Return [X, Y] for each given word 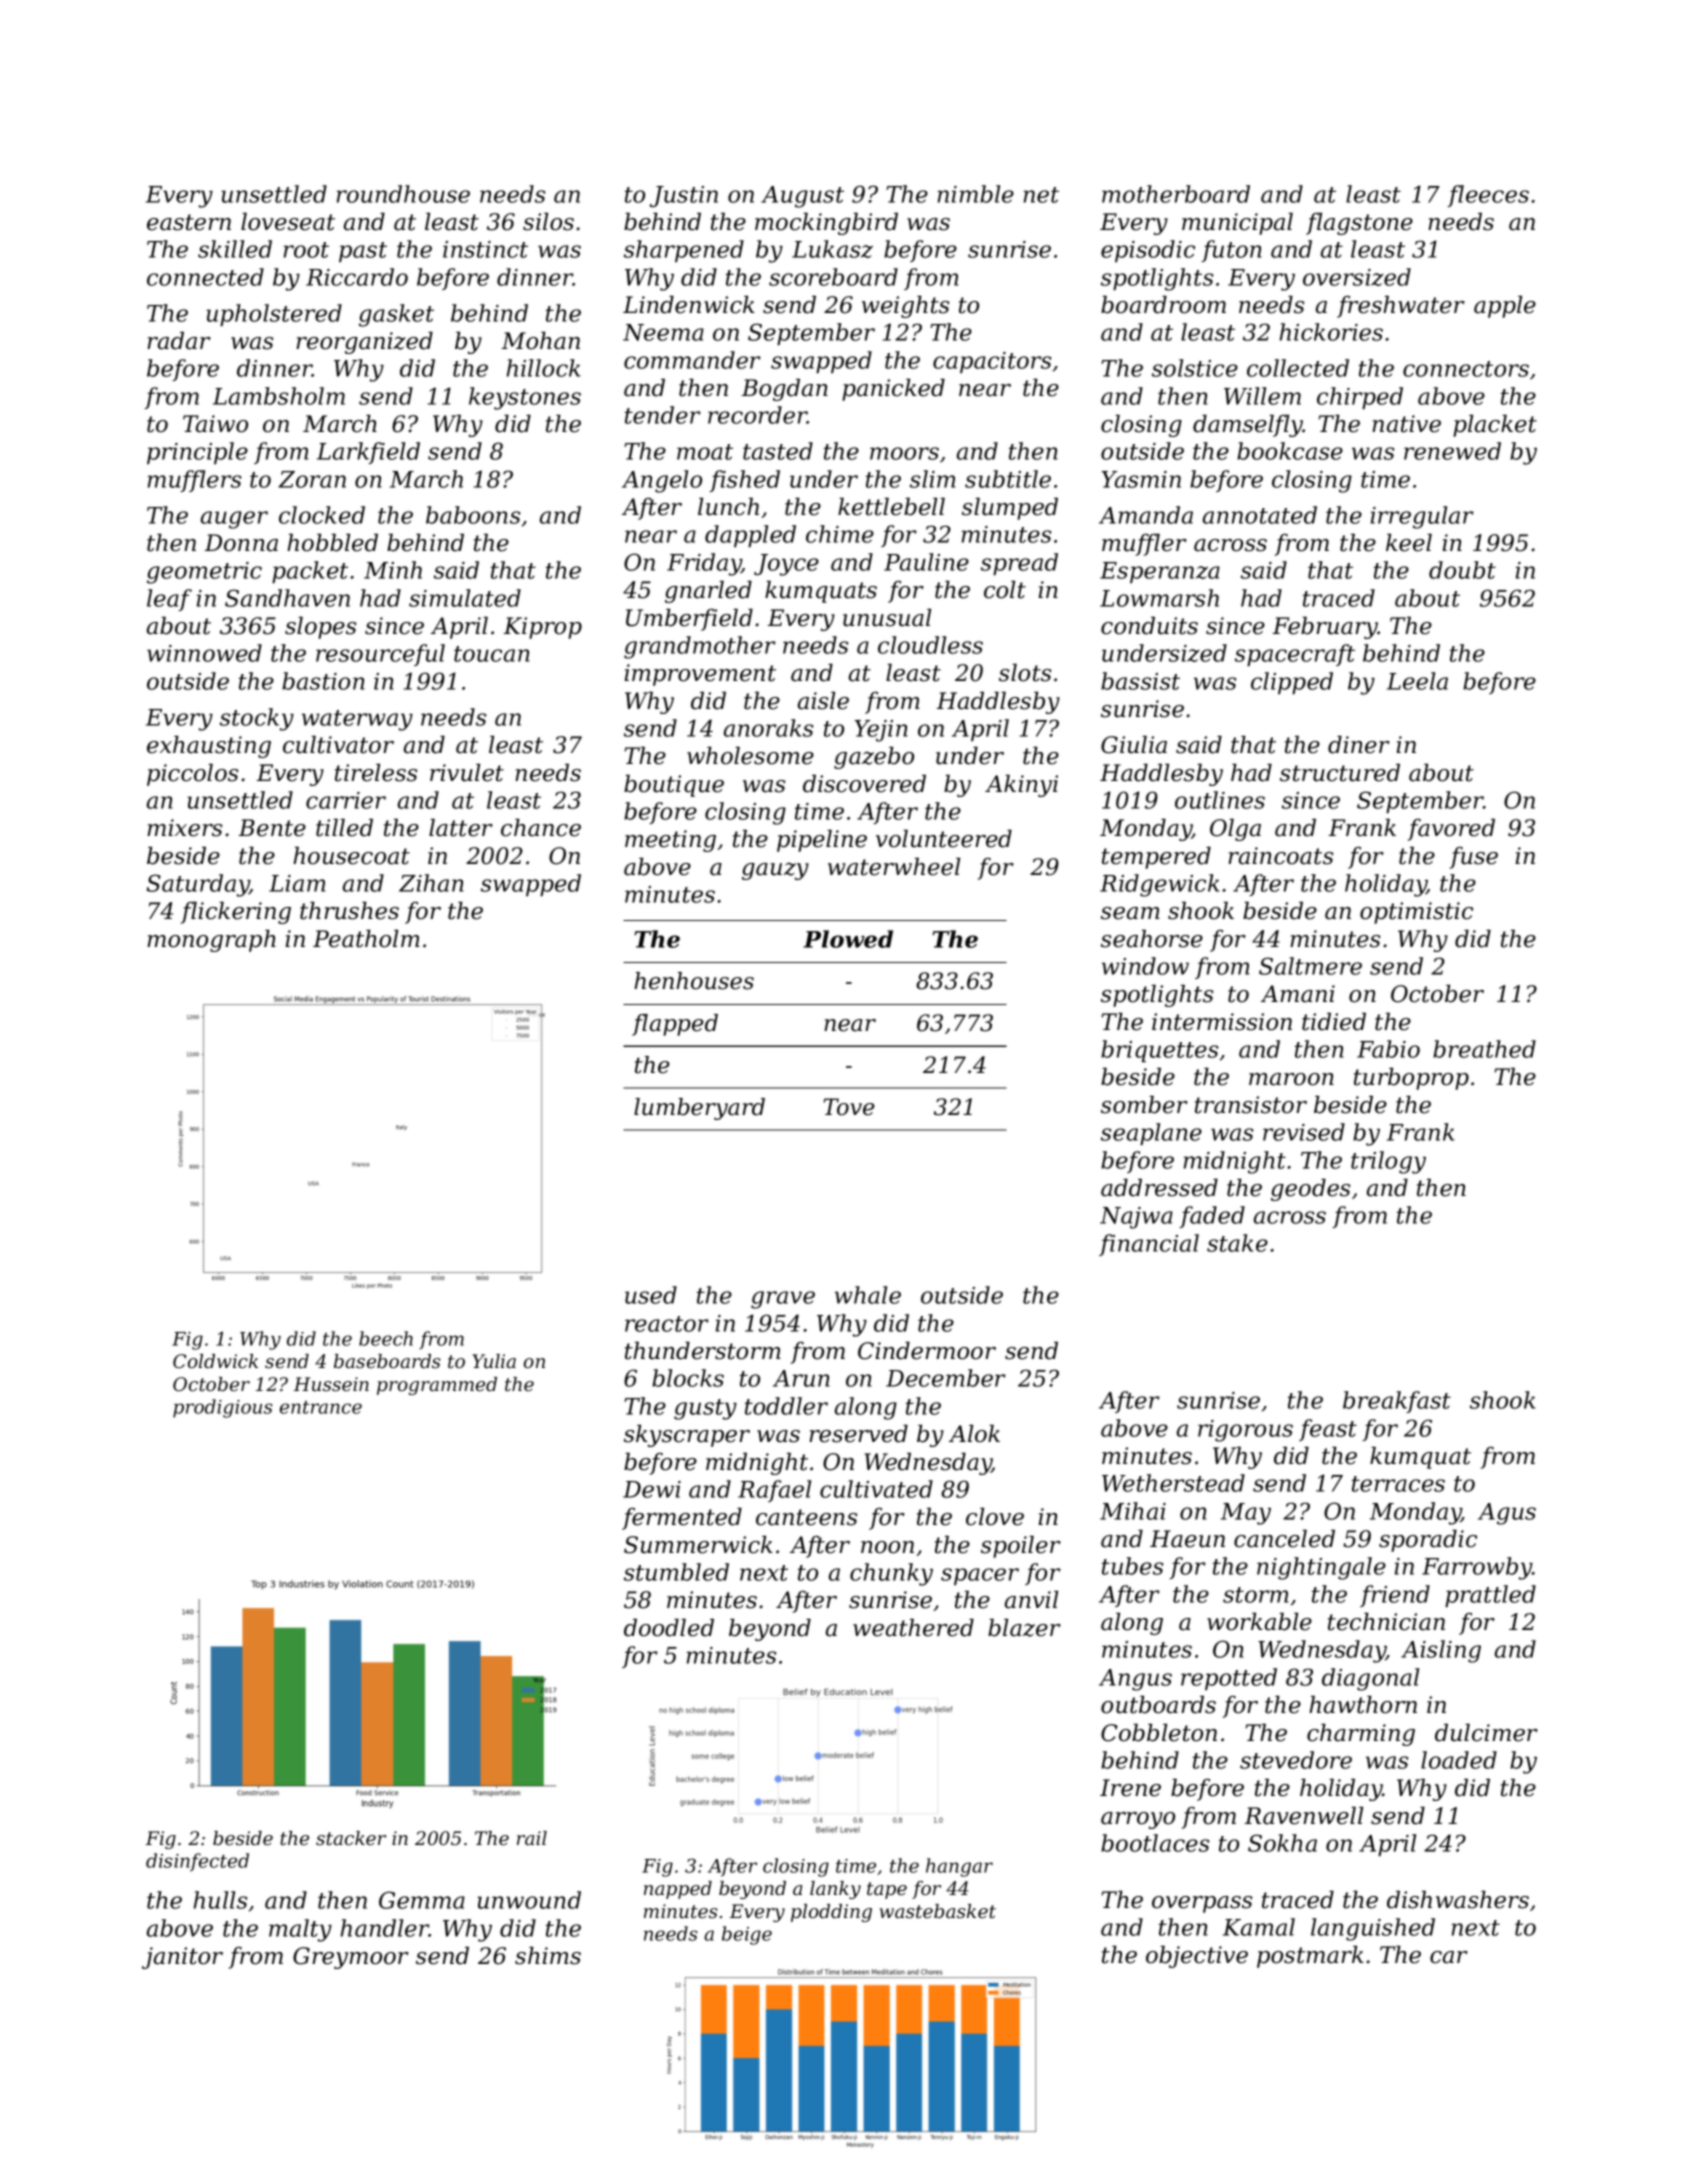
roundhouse [403, 194]
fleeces [1488, 196]
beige [747, 1935]
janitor [182, 1958]
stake [1237, 1243]
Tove [849, 1107]
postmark [1310, 1957]
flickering [235, 913]
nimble [976, 194]
